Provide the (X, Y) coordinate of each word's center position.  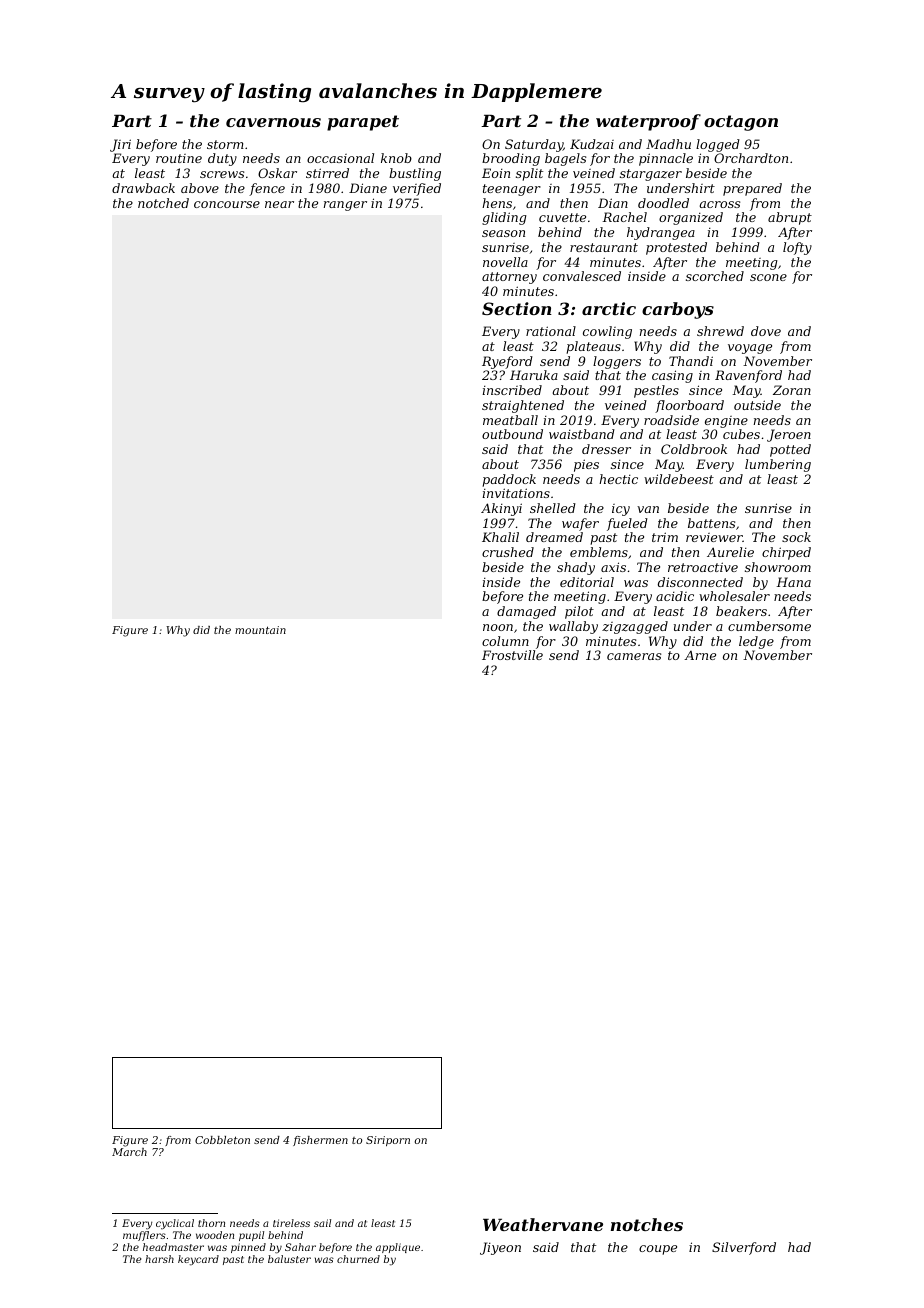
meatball (510, 420)
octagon (741, 123)
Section (517, 308)
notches (647, 1224)
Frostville (512, 655)
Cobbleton (222, 1140)
